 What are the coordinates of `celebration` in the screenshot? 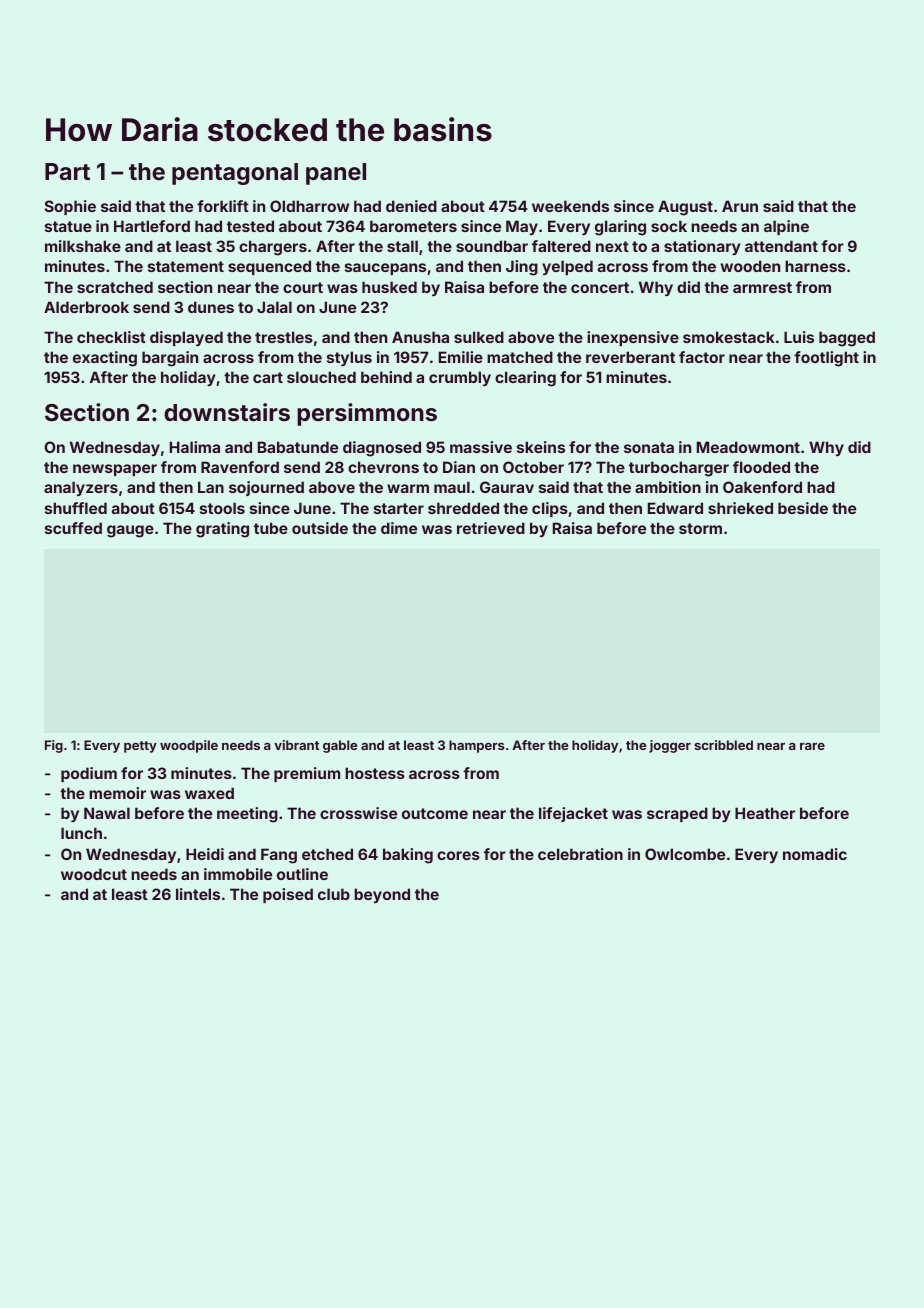 It's located at (580, 854).
